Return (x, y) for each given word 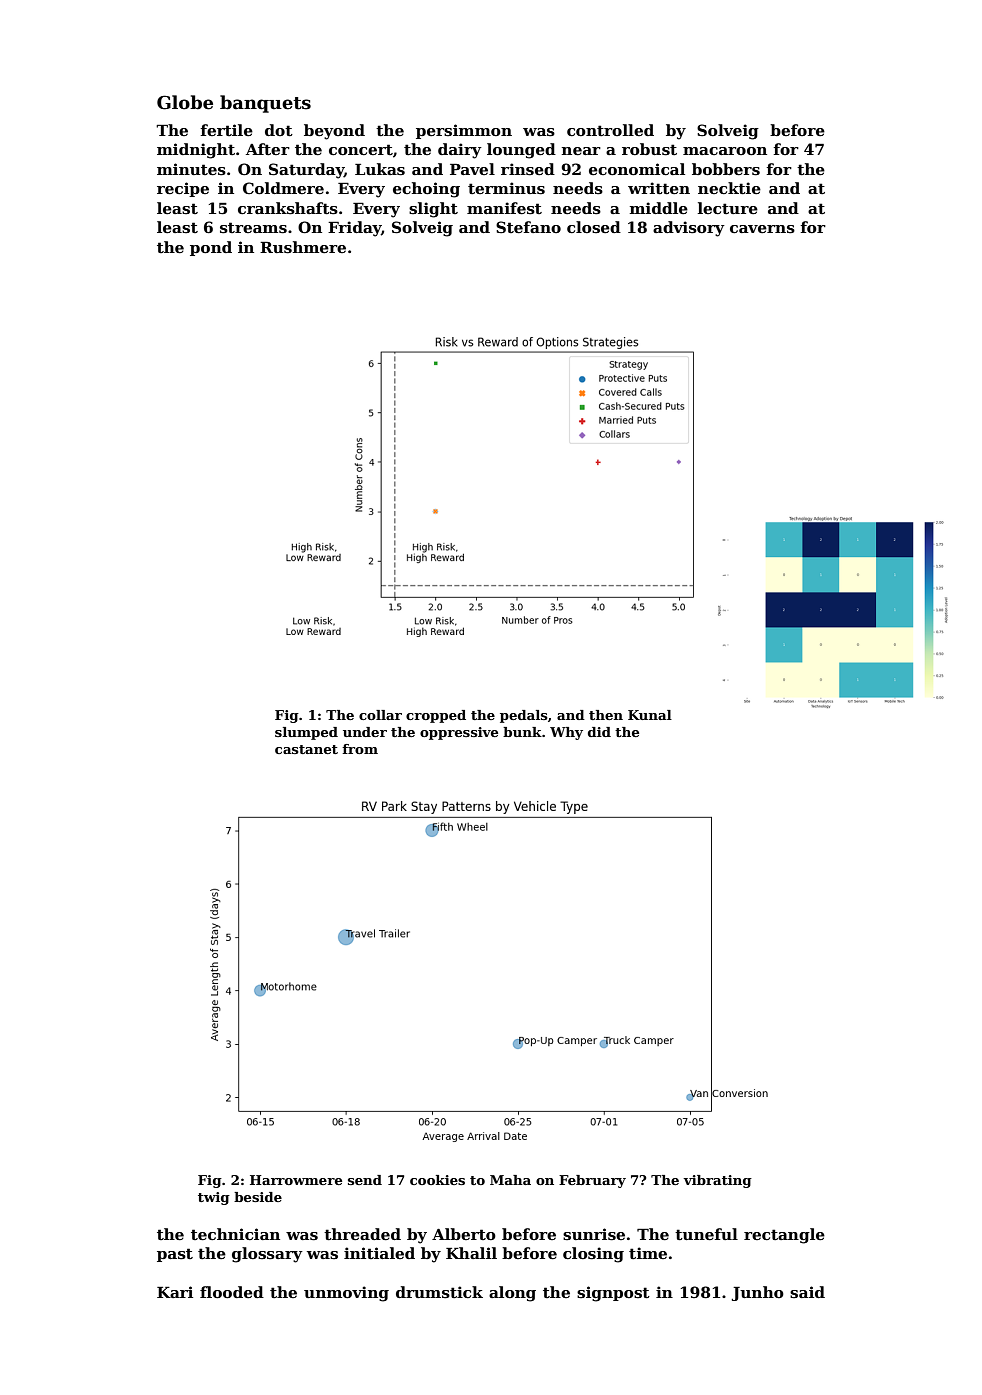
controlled (610, 130)
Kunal (650, 715)
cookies (437, 1180)
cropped (436, 716)
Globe (185, 102)
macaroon (725, 151)
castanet (306, 749)
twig (214, 1198)
